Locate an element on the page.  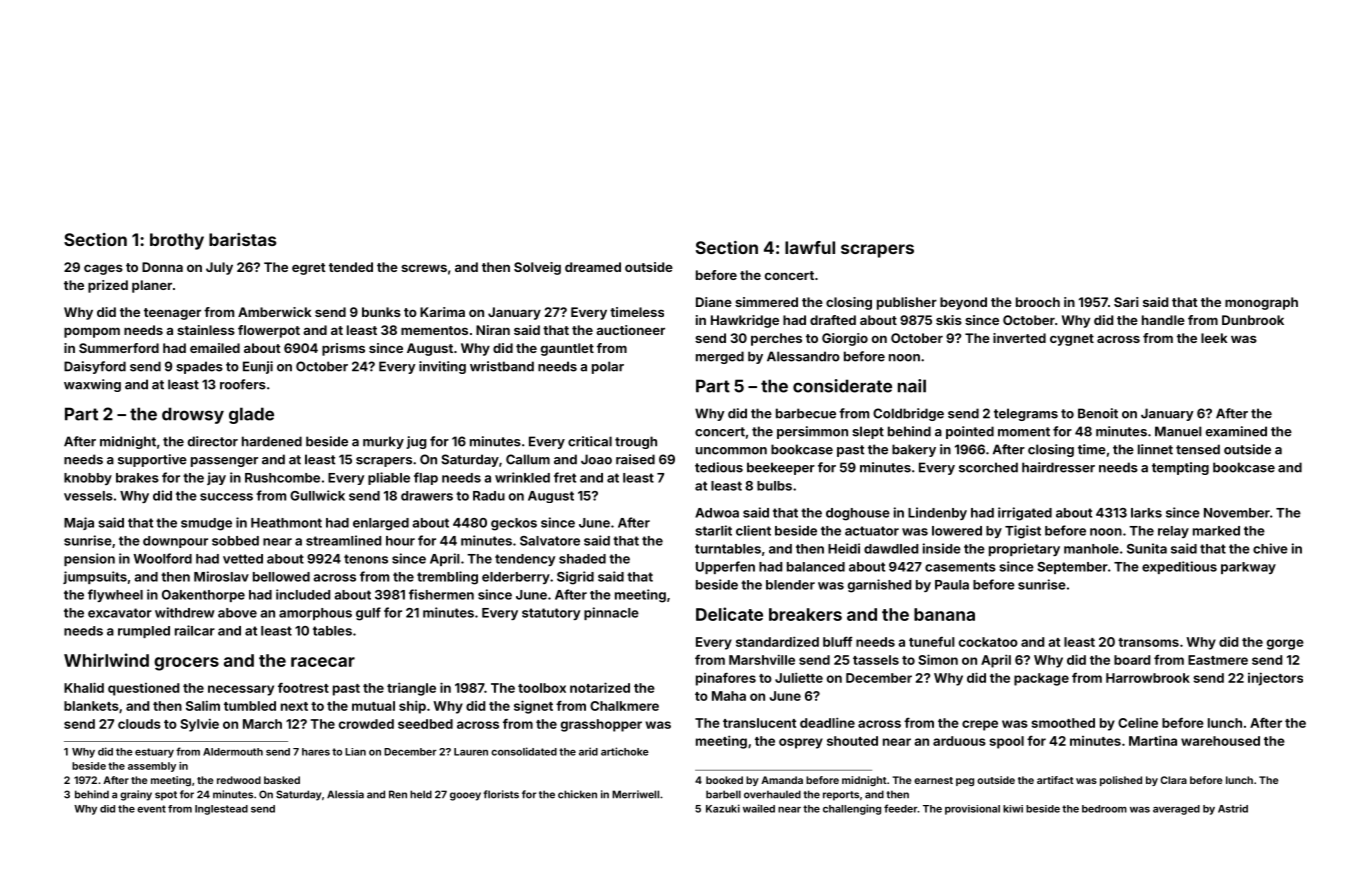
Martina is located at coordinates (1153, 740).
